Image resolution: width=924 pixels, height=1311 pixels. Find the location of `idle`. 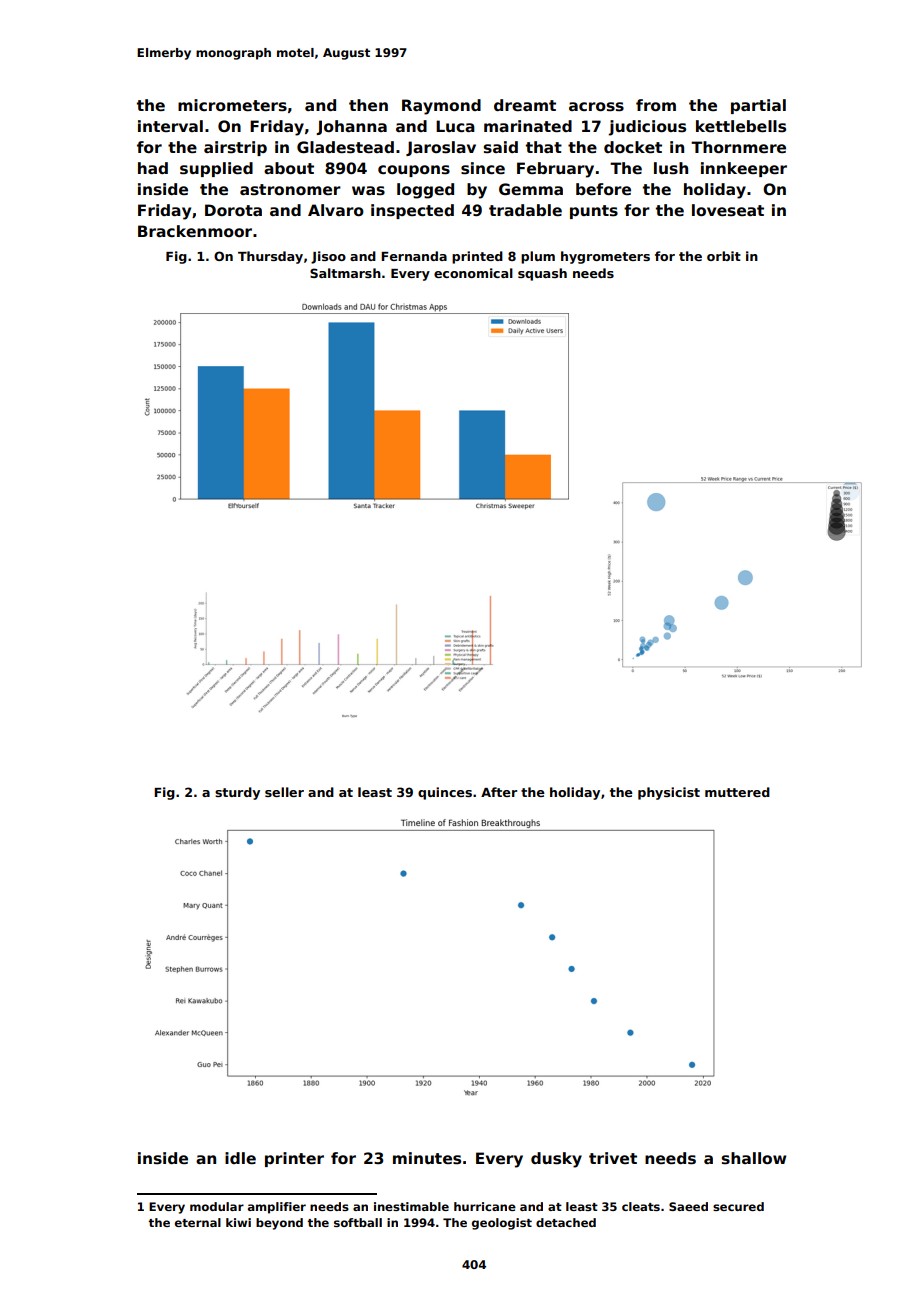

idle is located at coordinates (240, 1158).
